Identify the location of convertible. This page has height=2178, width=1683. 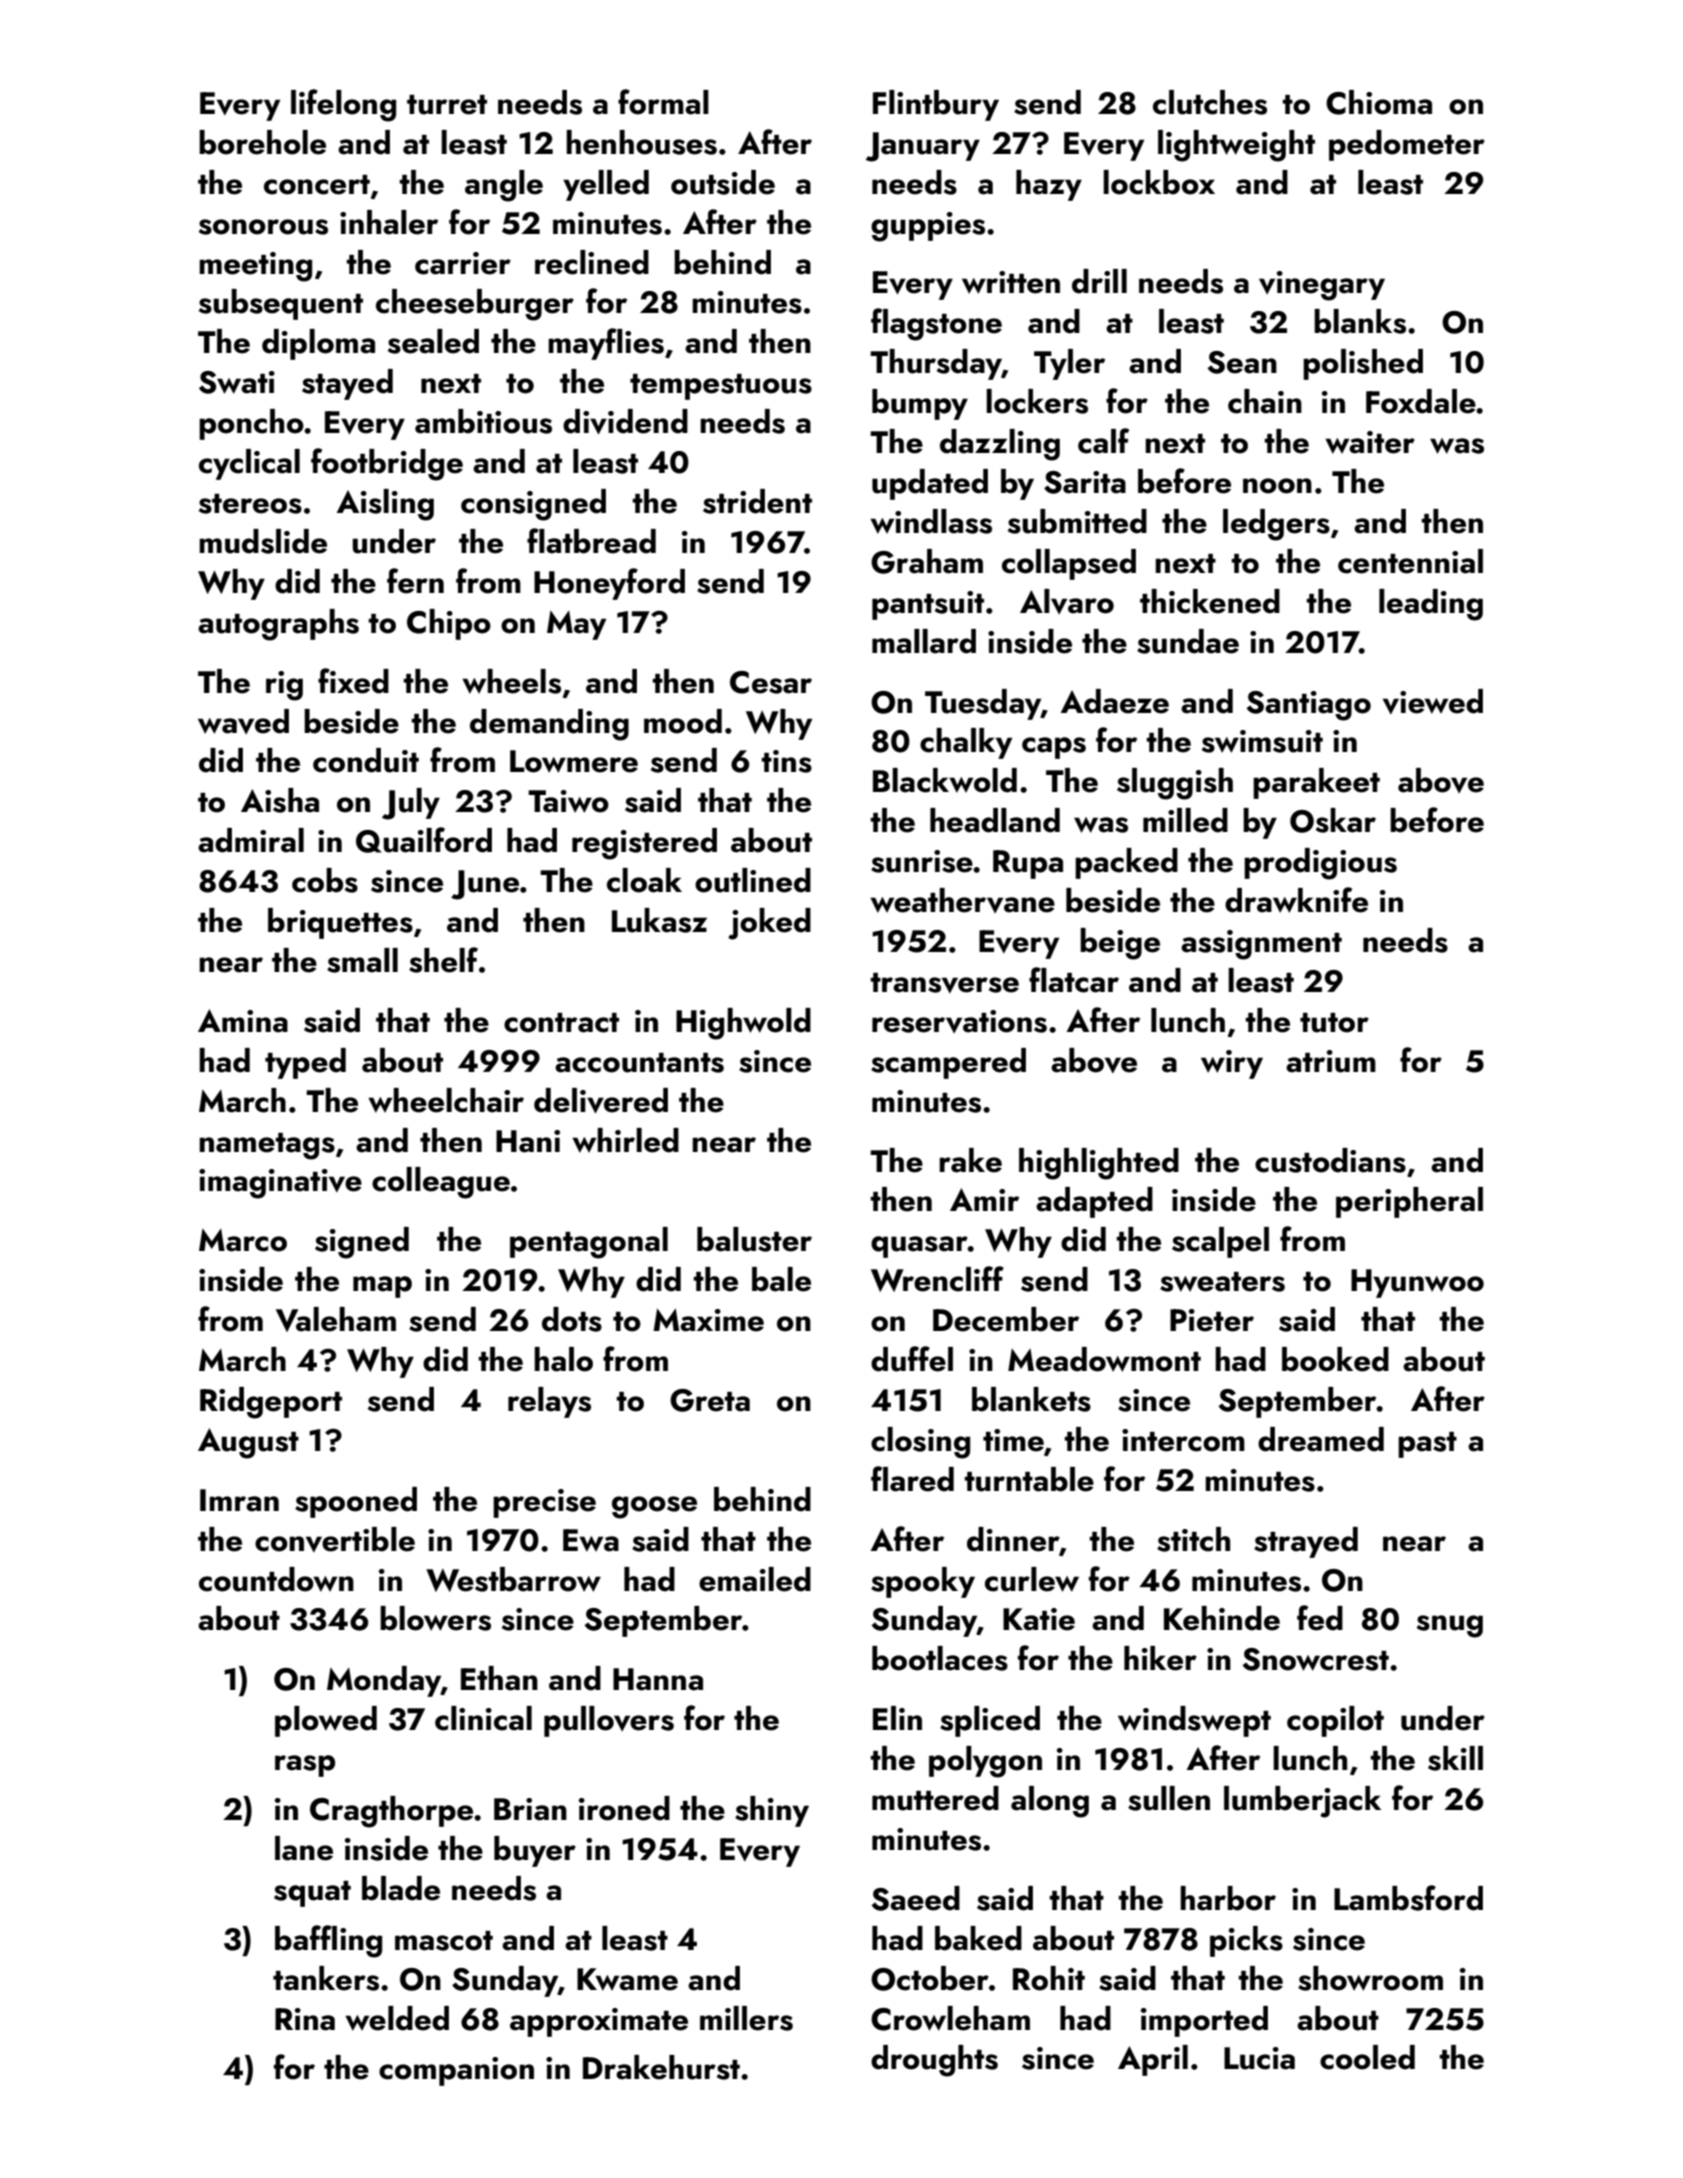
(335, 1539).
